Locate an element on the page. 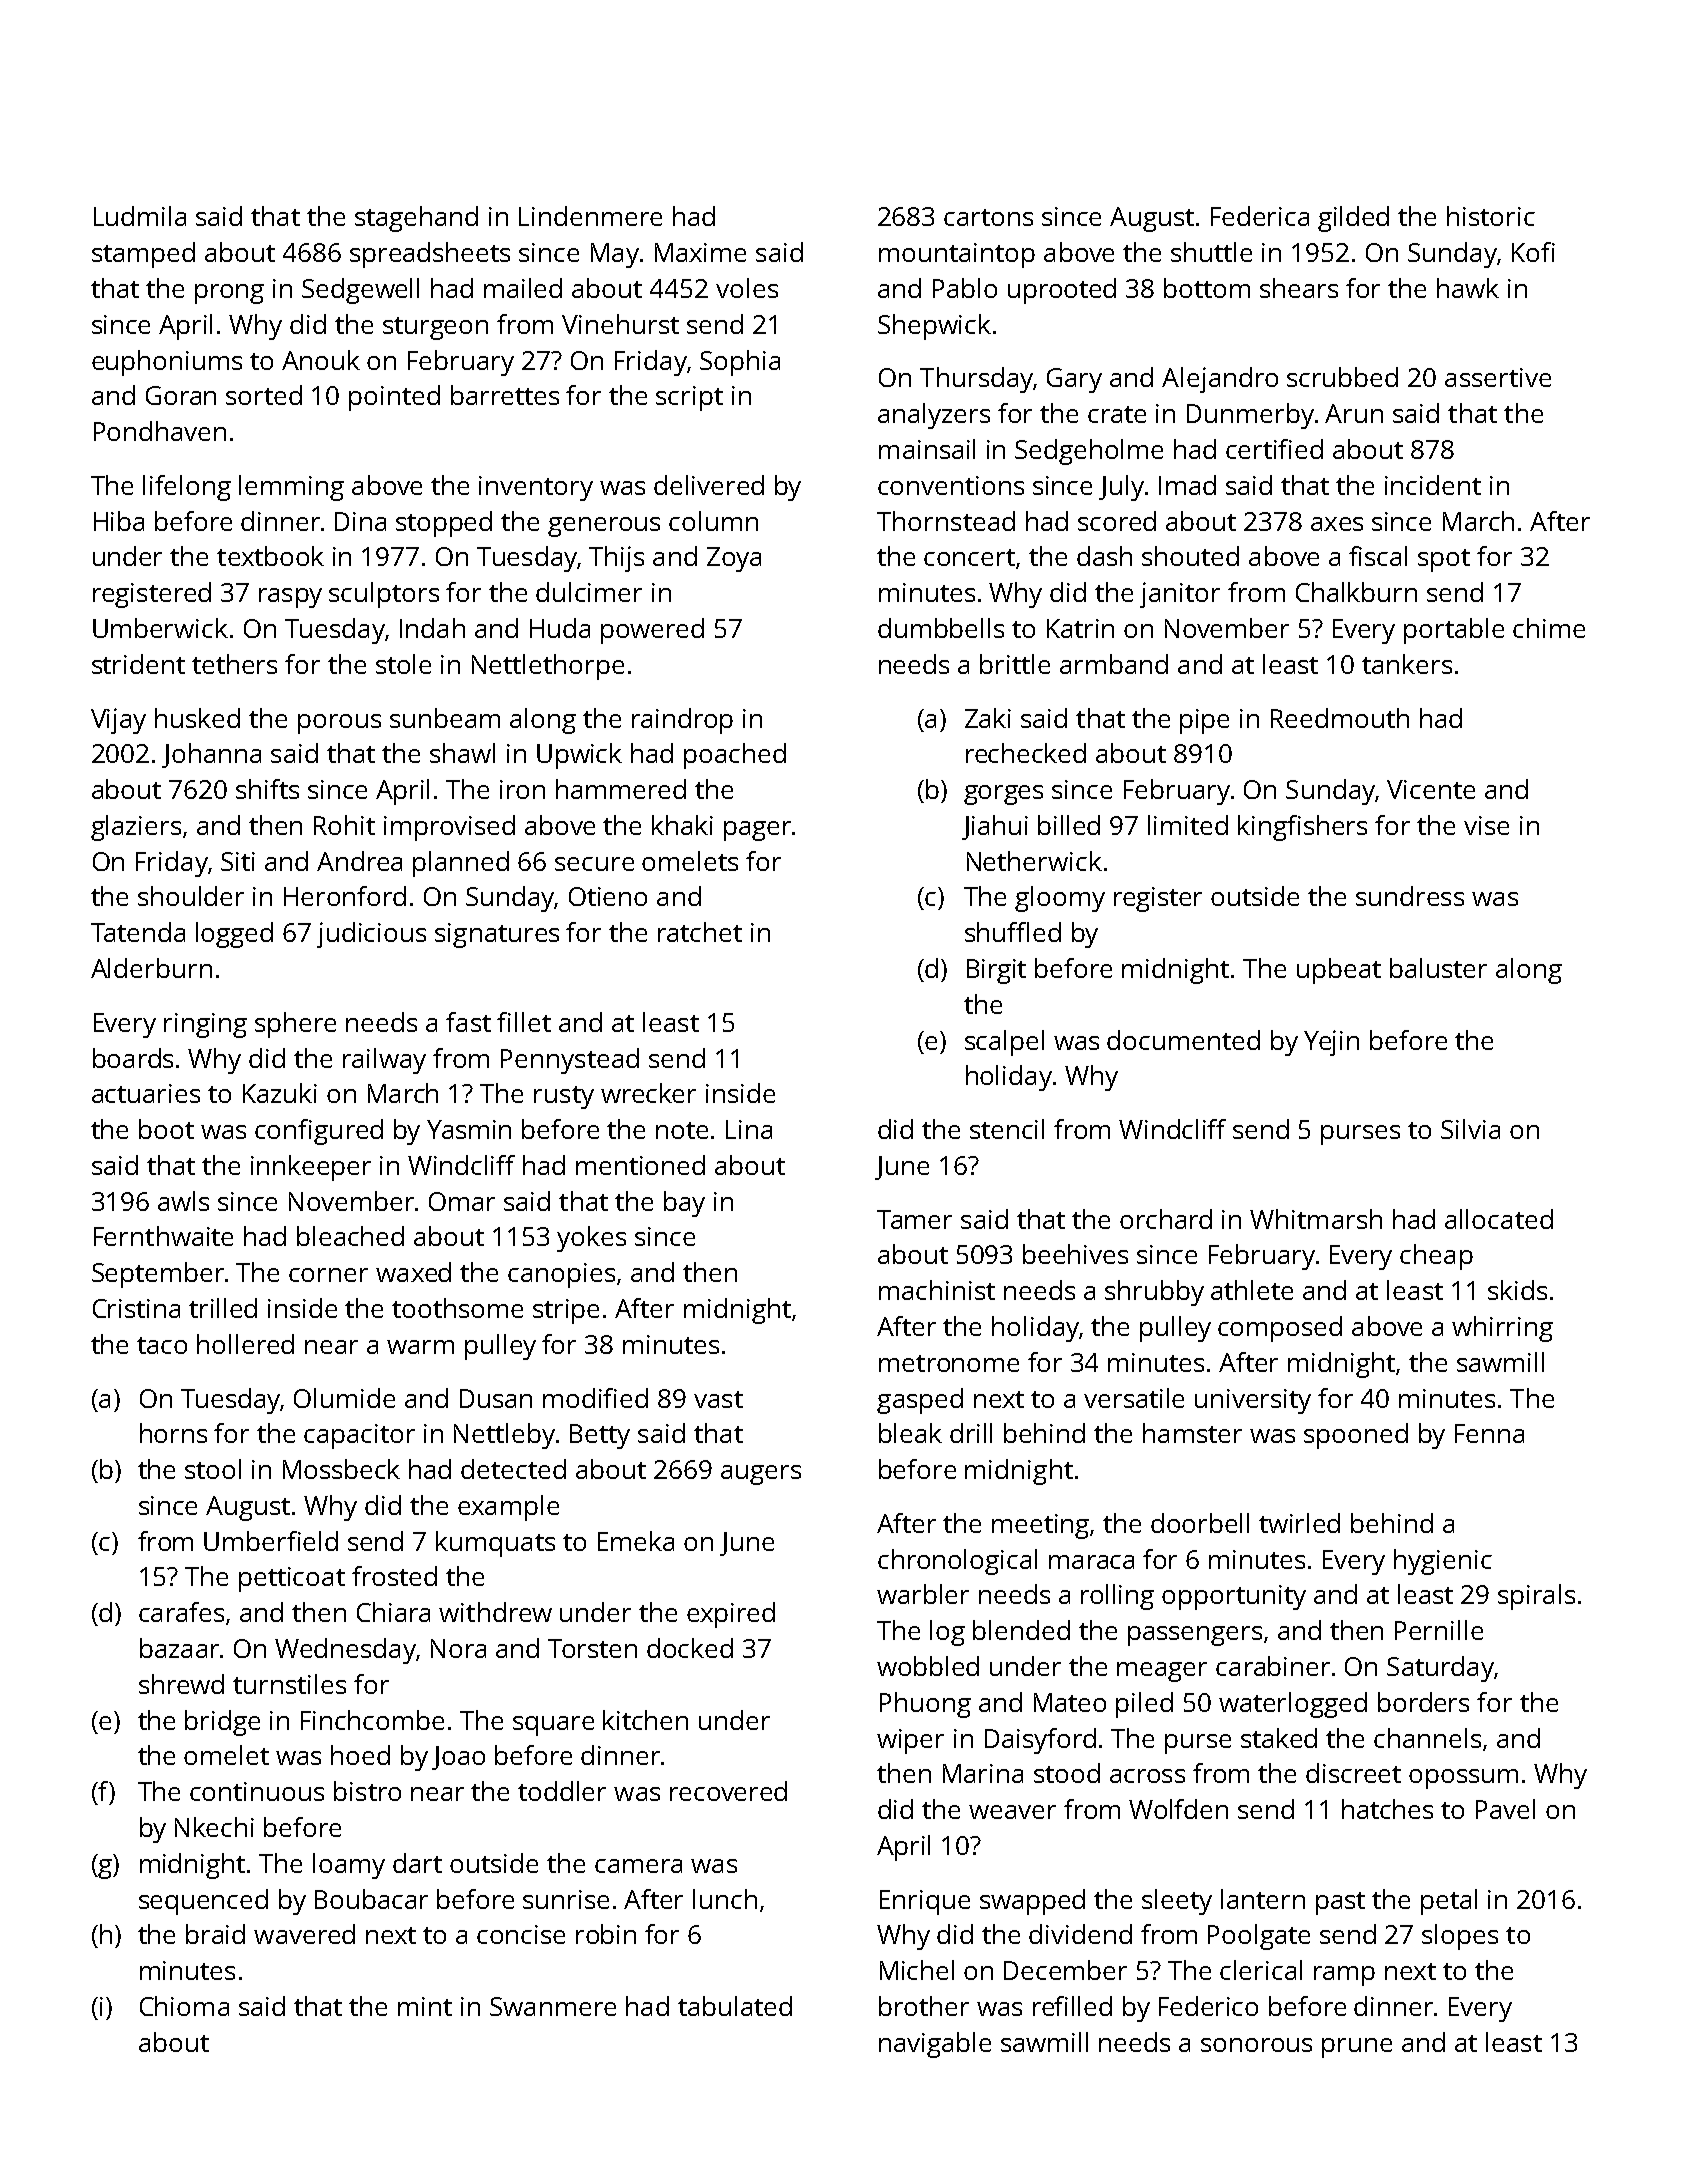 This document has height=2178, width=1683. Vicente is located at coordinates (1431, 789).
